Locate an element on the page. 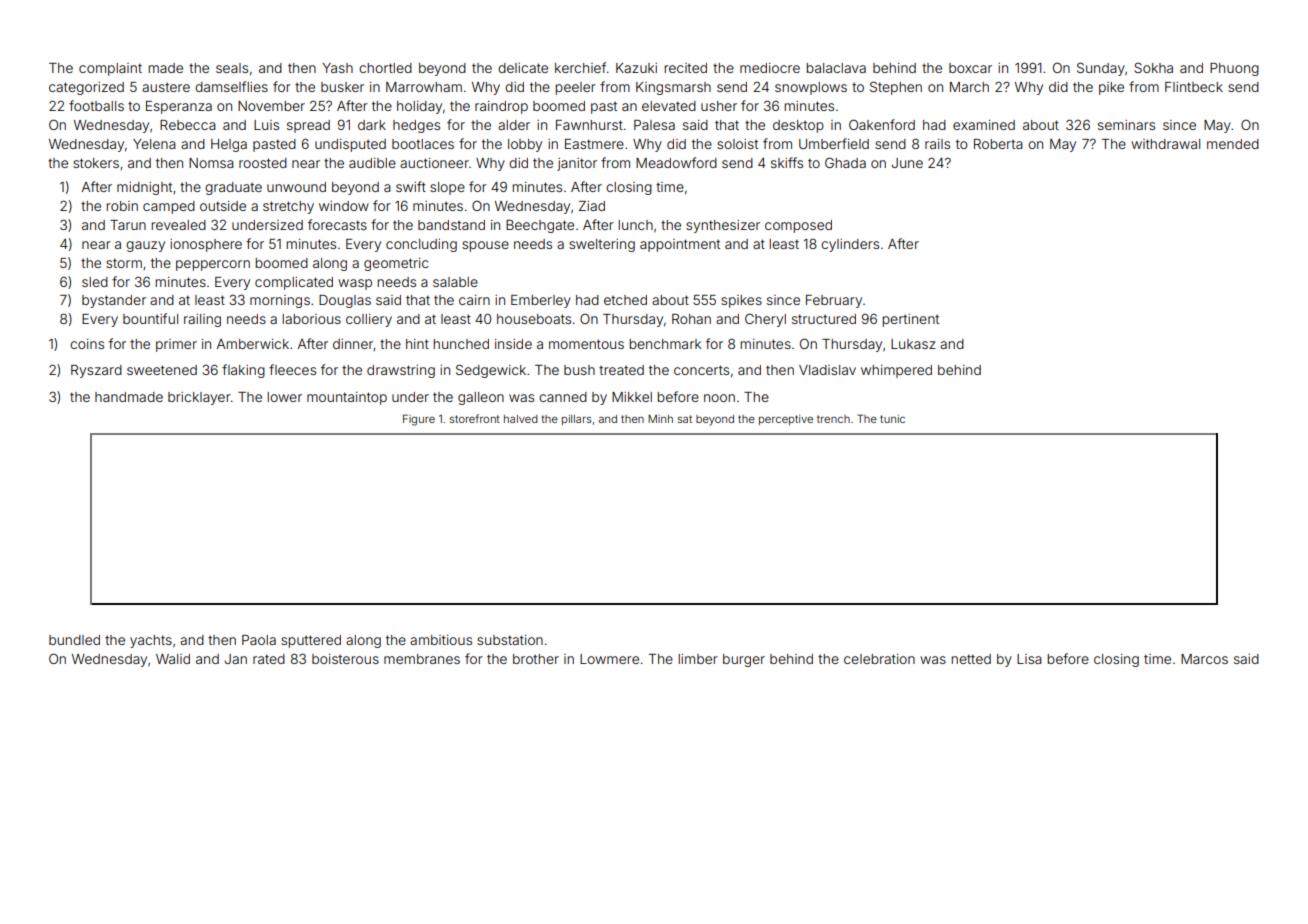  desktop is located at coordinates (798, 126).
